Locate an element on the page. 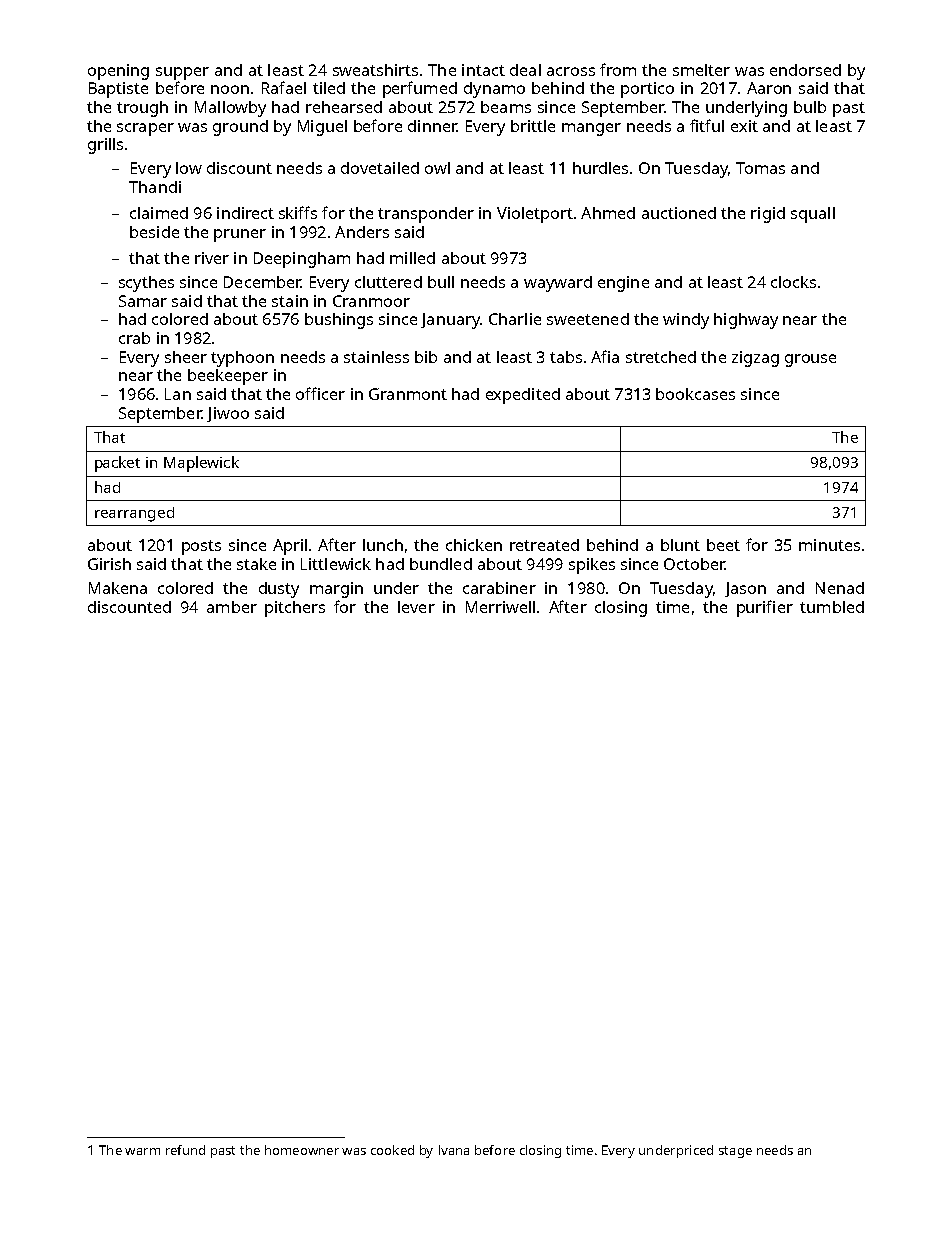 The height and width of the document is (1233, 952). stage is located at coordinates (735, 1152).
